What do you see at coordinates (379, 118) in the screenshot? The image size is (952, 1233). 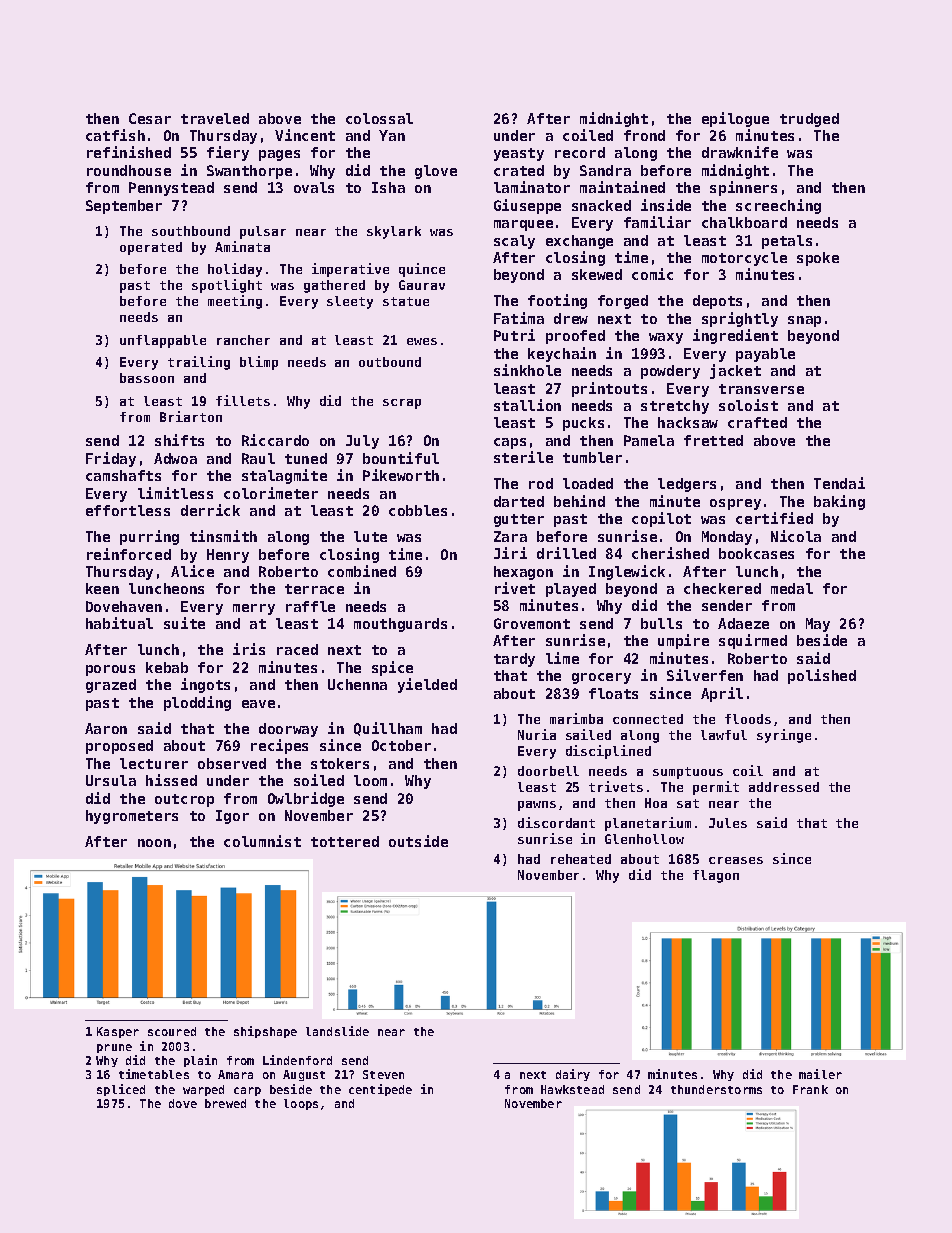 I see `colossal` at bounding box center [379, 118].
